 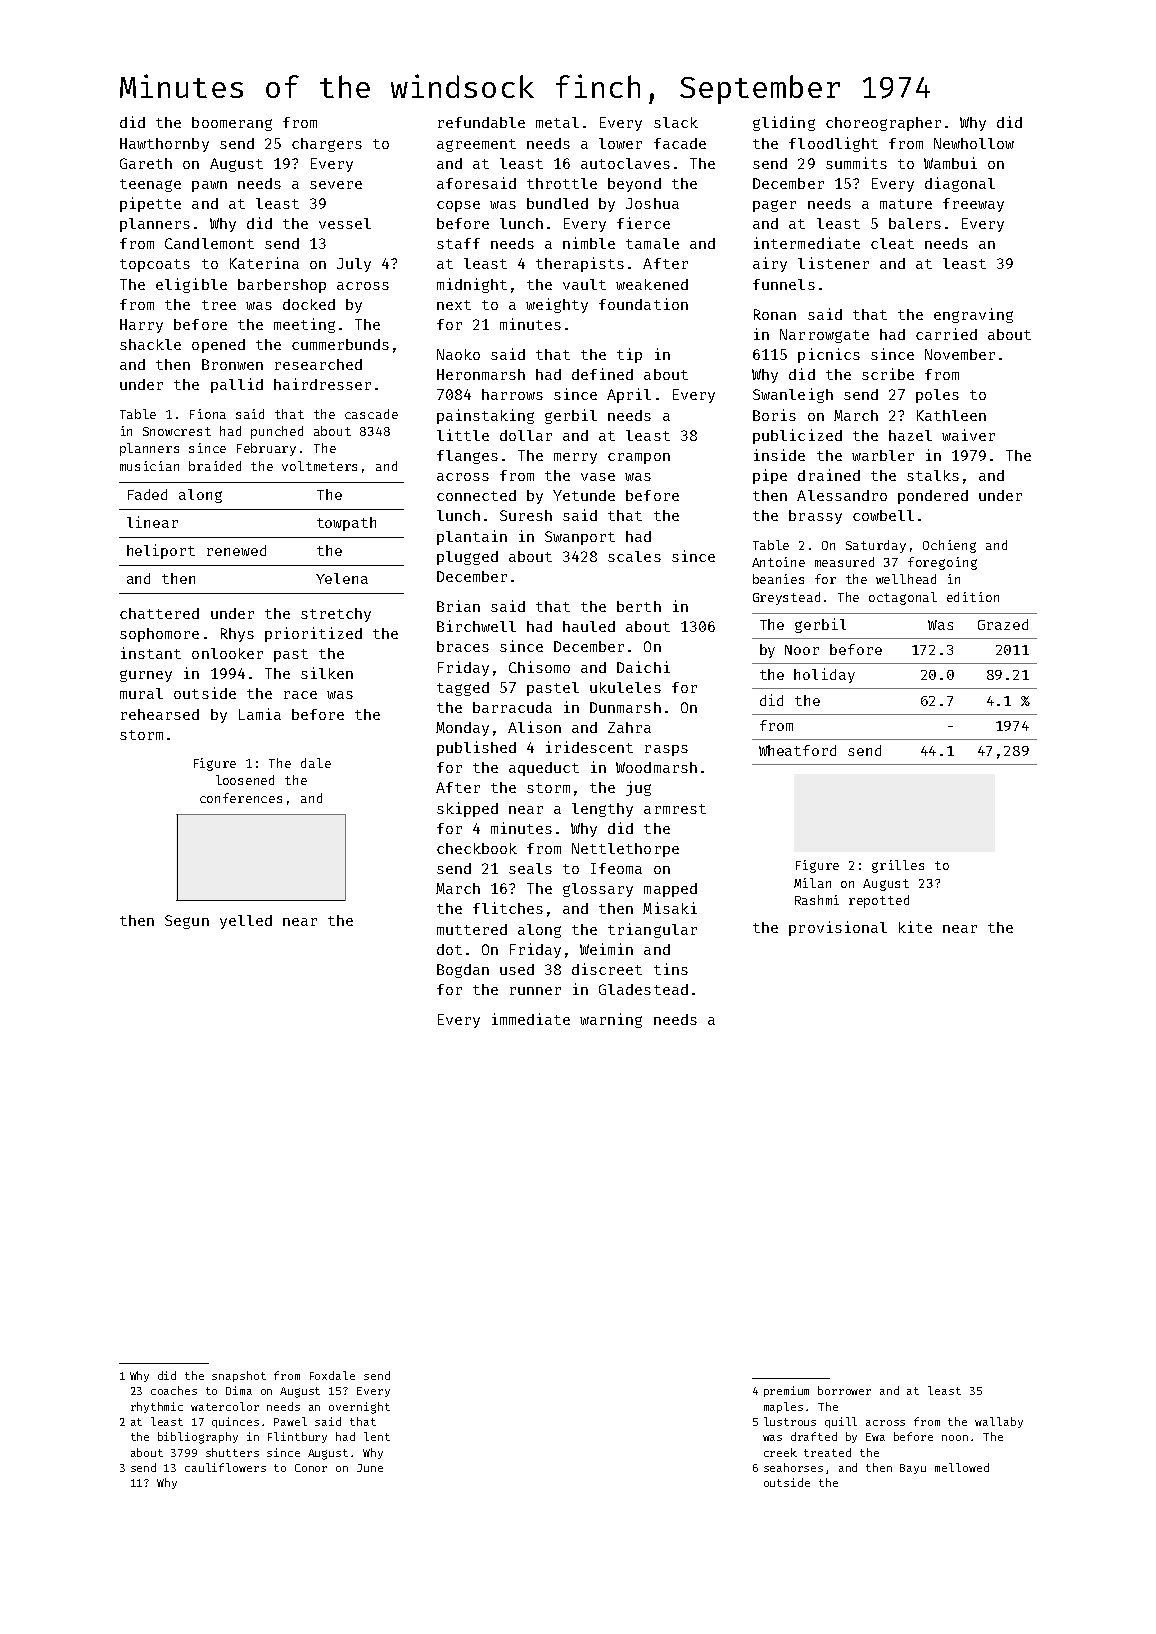 I want to click on Gareth, so click(x=146, y=163).
